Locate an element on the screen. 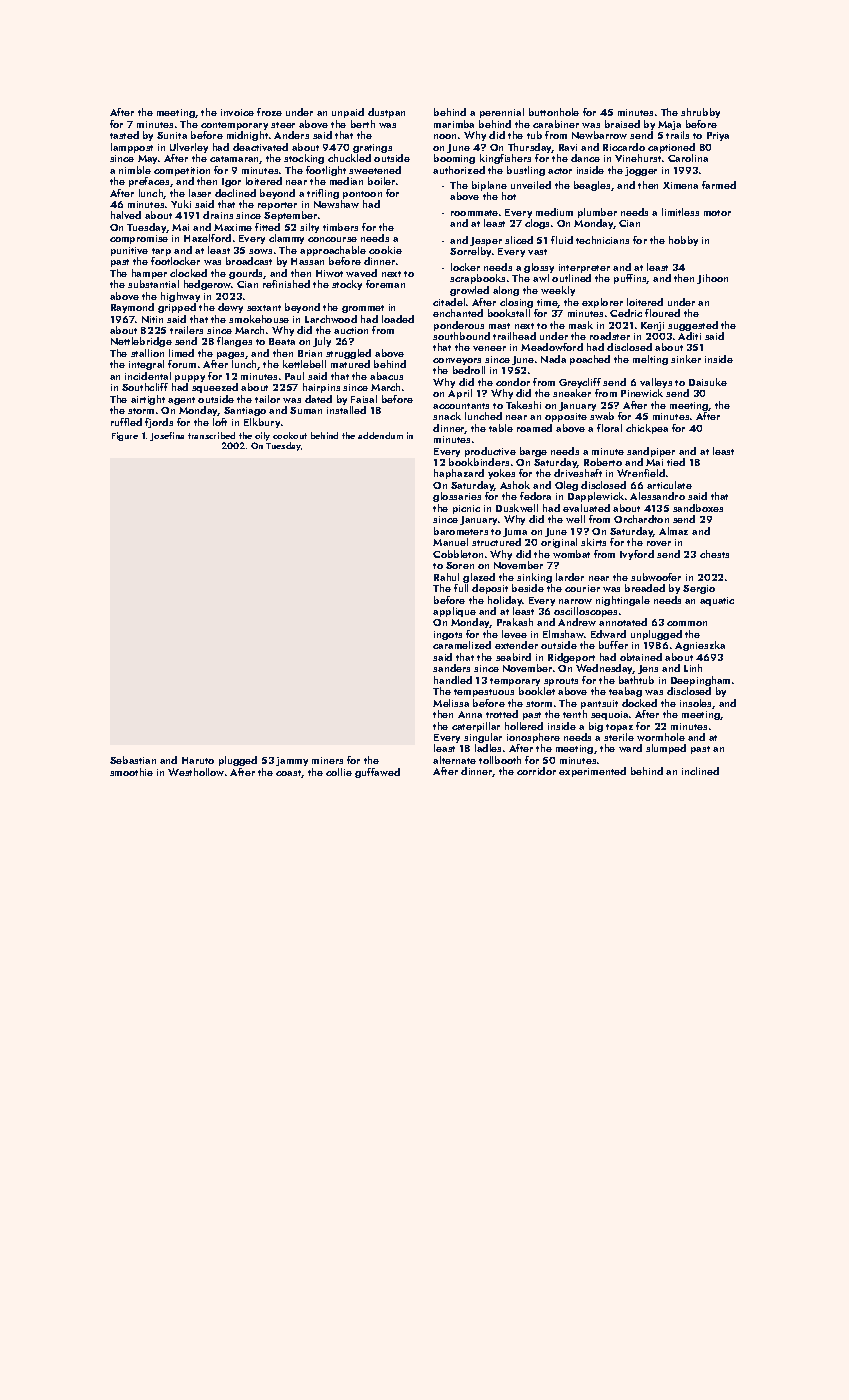  buttonhole is located at coordinates (554, 112).
